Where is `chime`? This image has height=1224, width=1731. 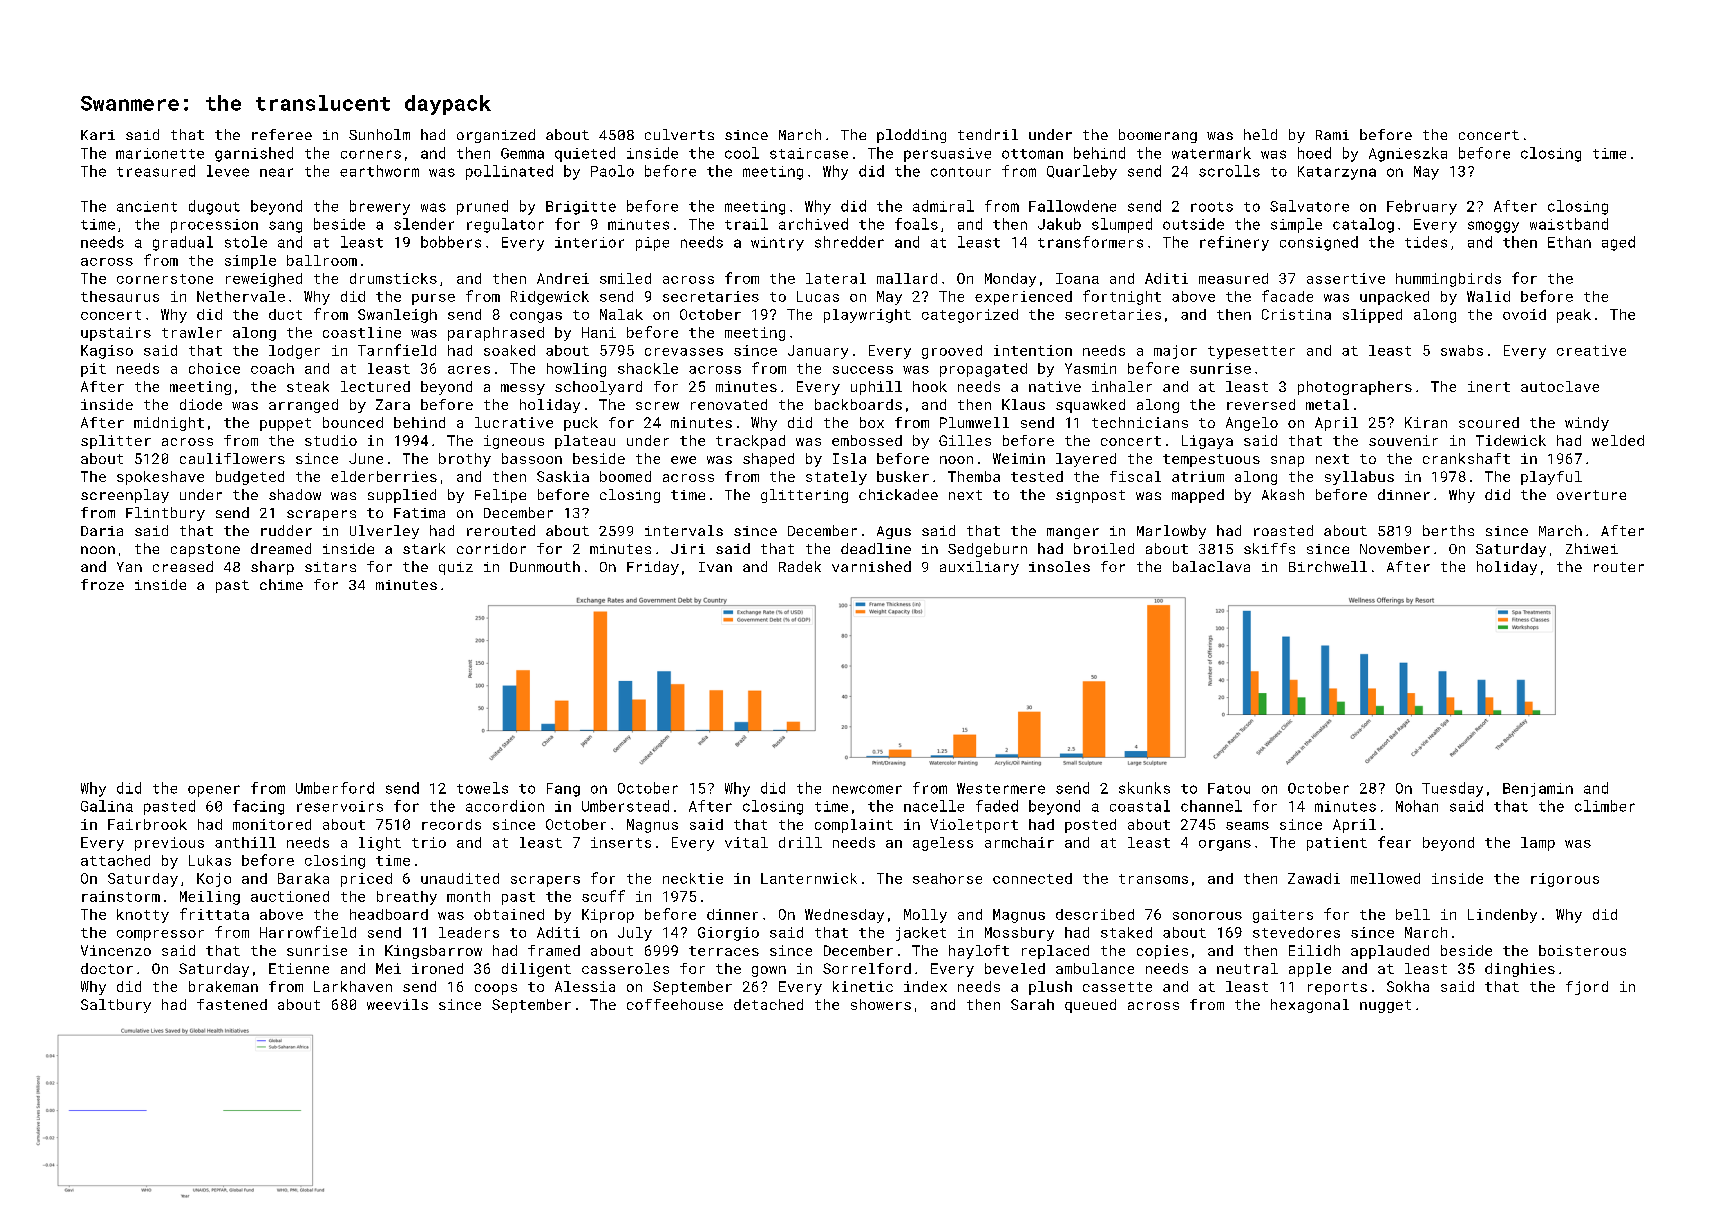
chime is located at coordinates (281, 584).
